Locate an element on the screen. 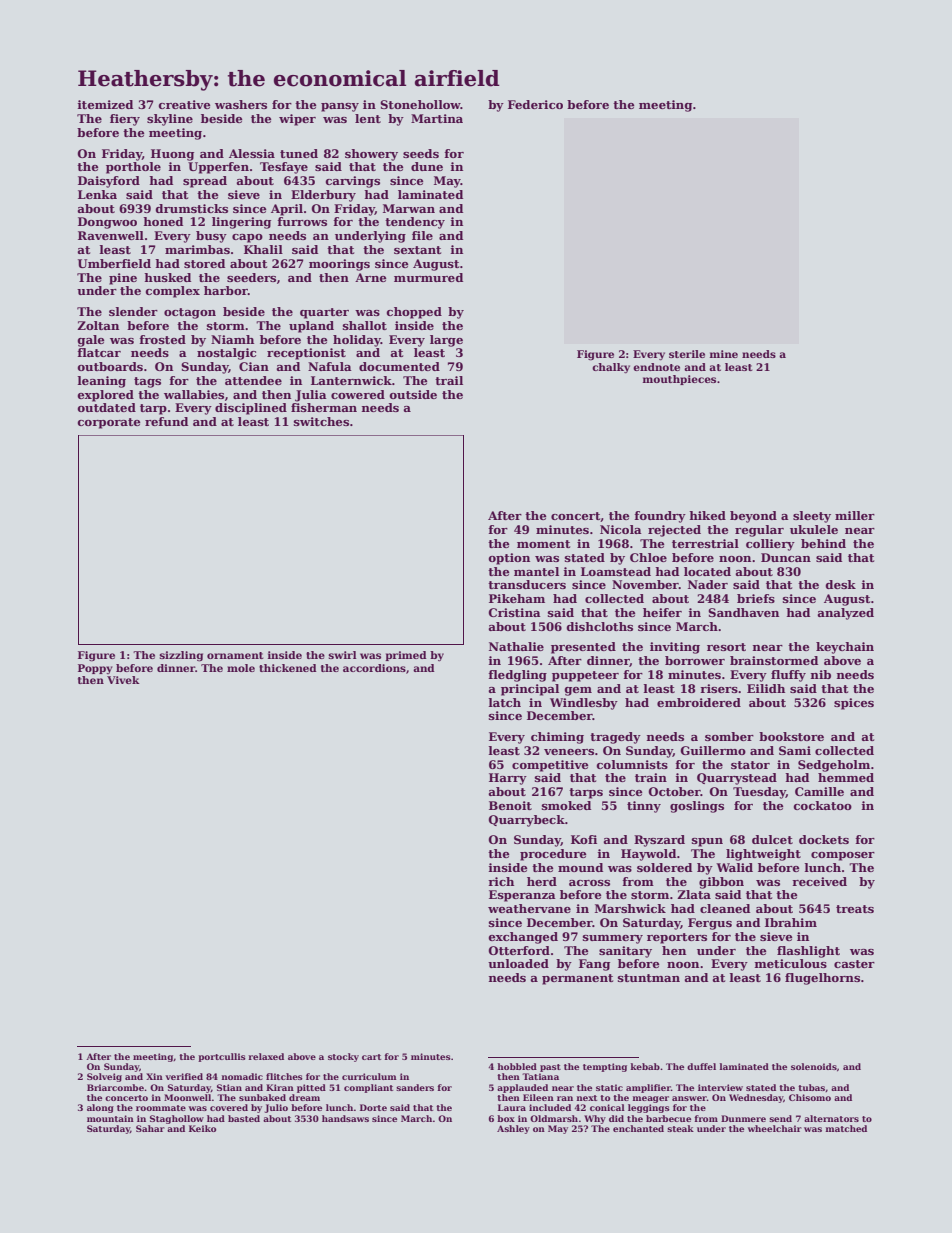 This screenshot has width=952, height=1233. hemmed is located at coordinates (846, 777).
